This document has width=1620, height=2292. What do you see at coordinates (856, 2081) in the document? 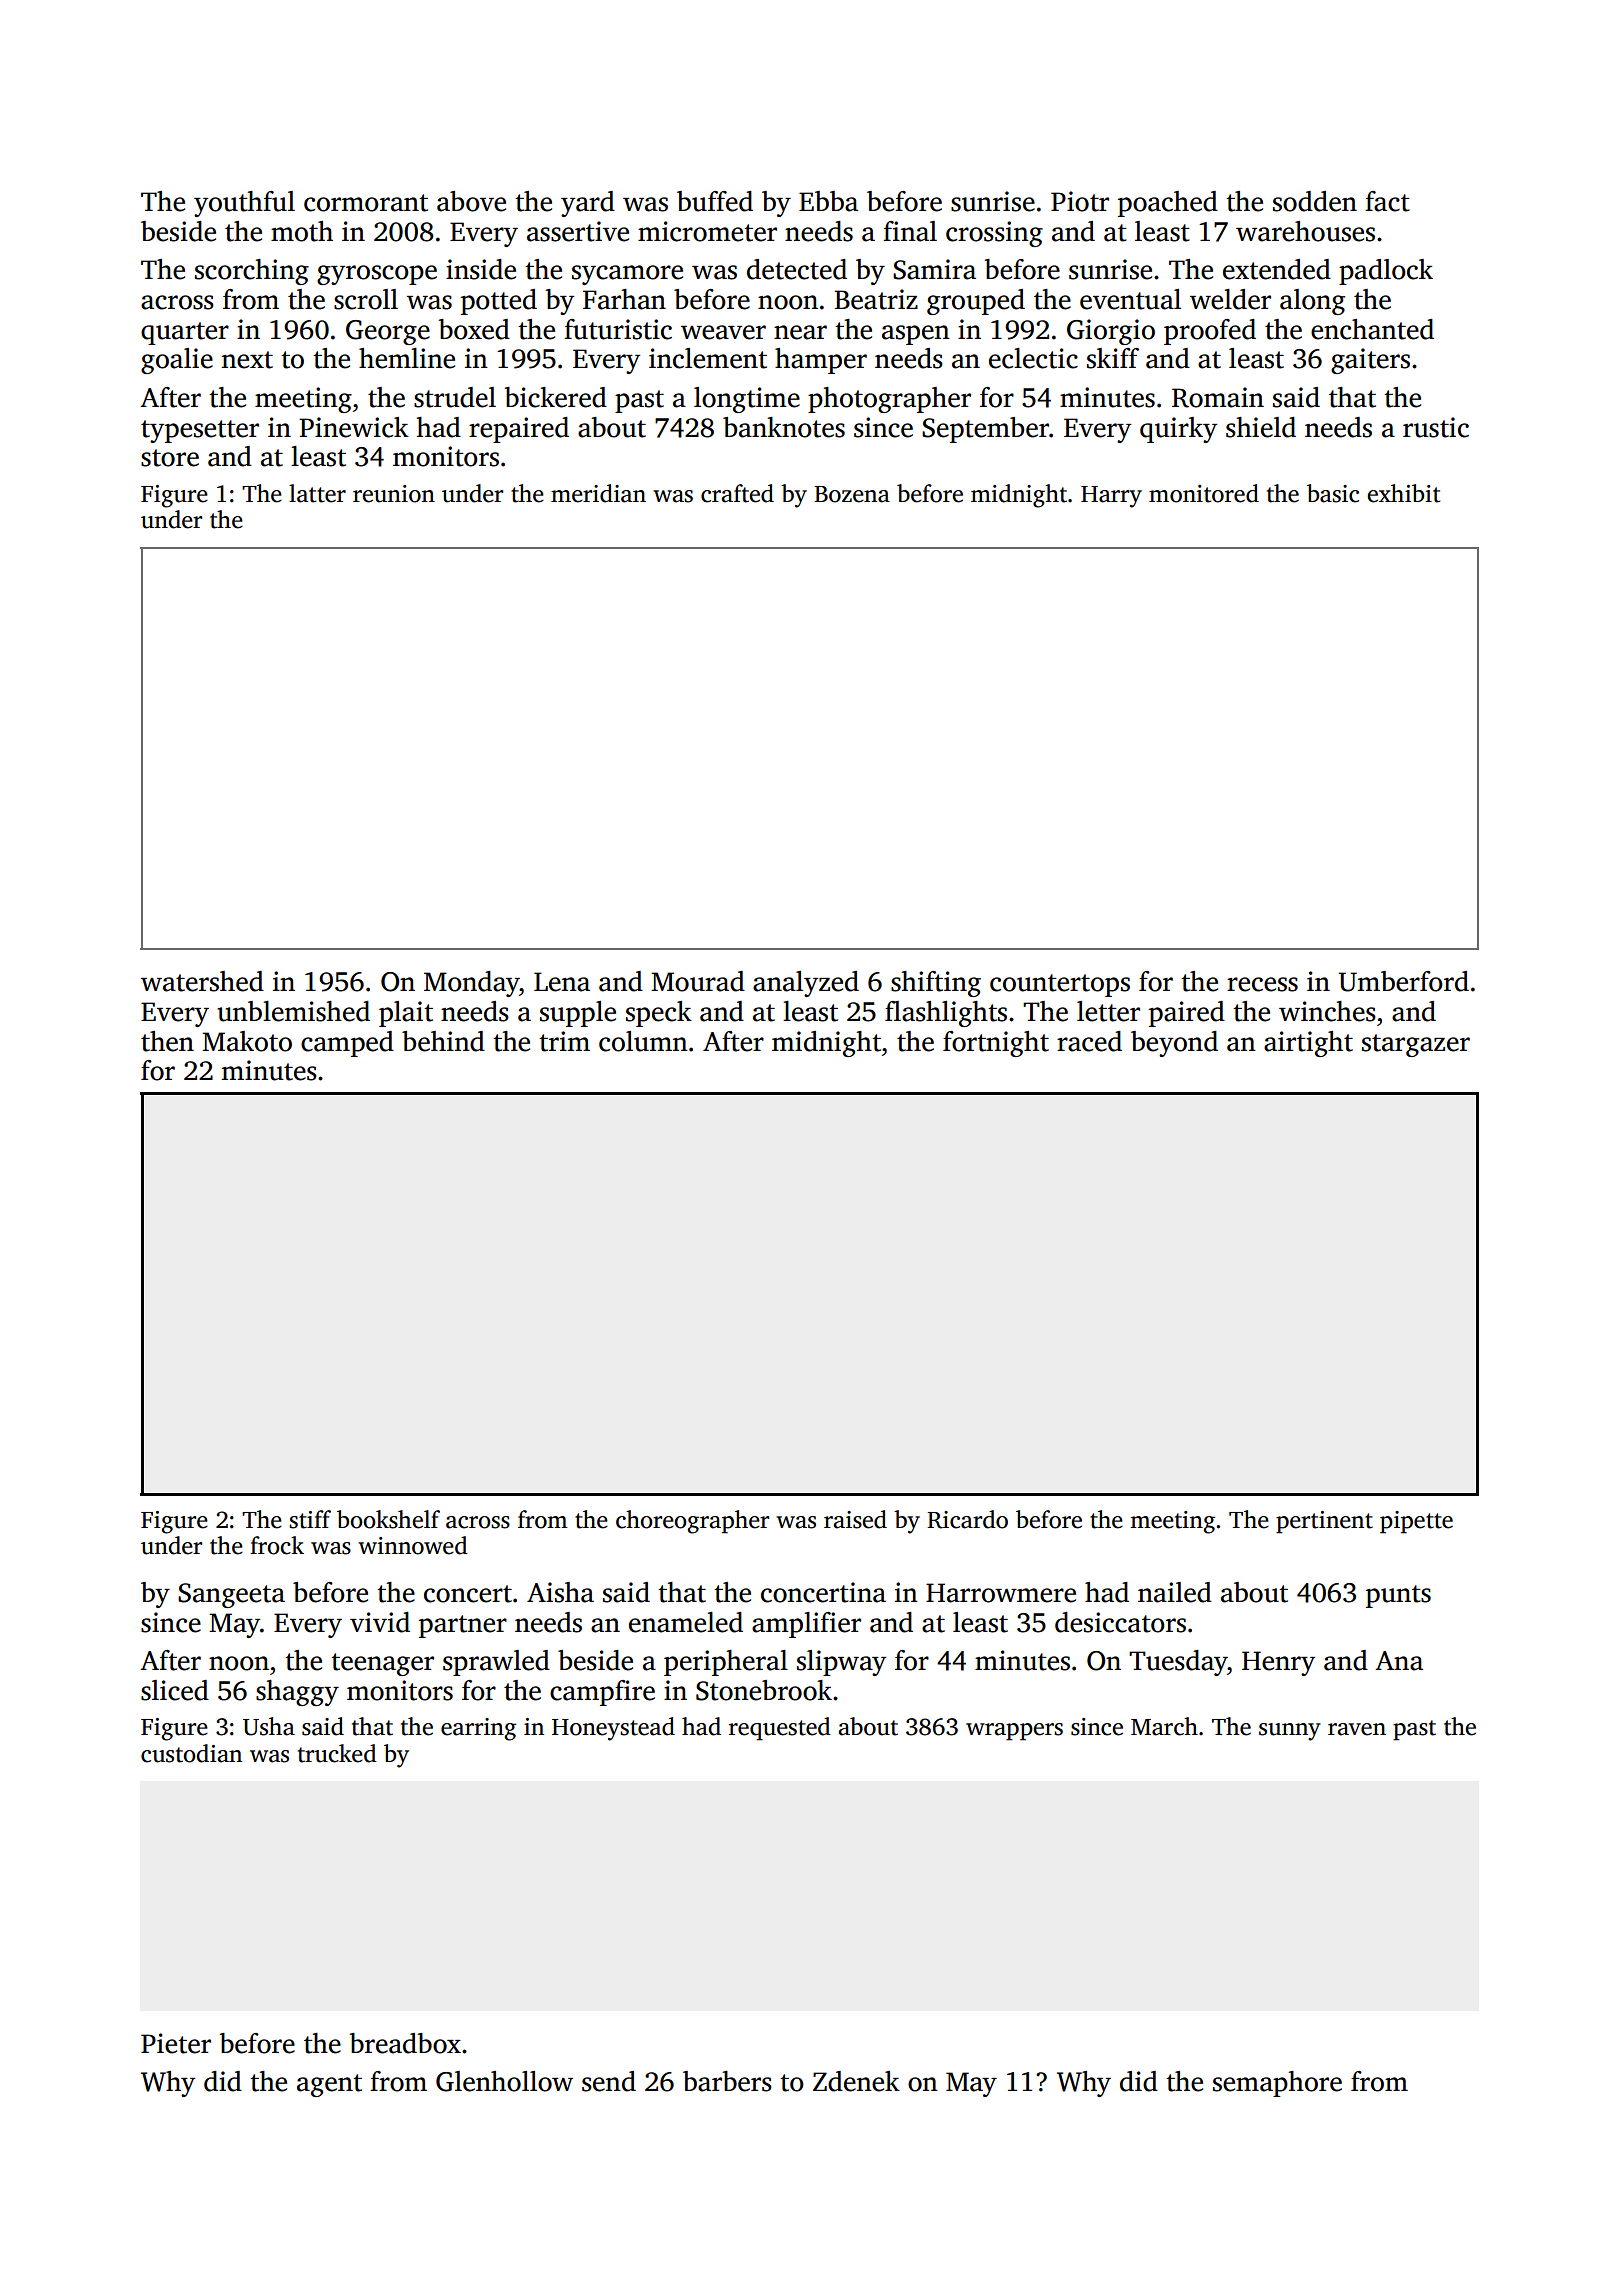
I see `Zdenek` at bounding box center [856, 2081].
